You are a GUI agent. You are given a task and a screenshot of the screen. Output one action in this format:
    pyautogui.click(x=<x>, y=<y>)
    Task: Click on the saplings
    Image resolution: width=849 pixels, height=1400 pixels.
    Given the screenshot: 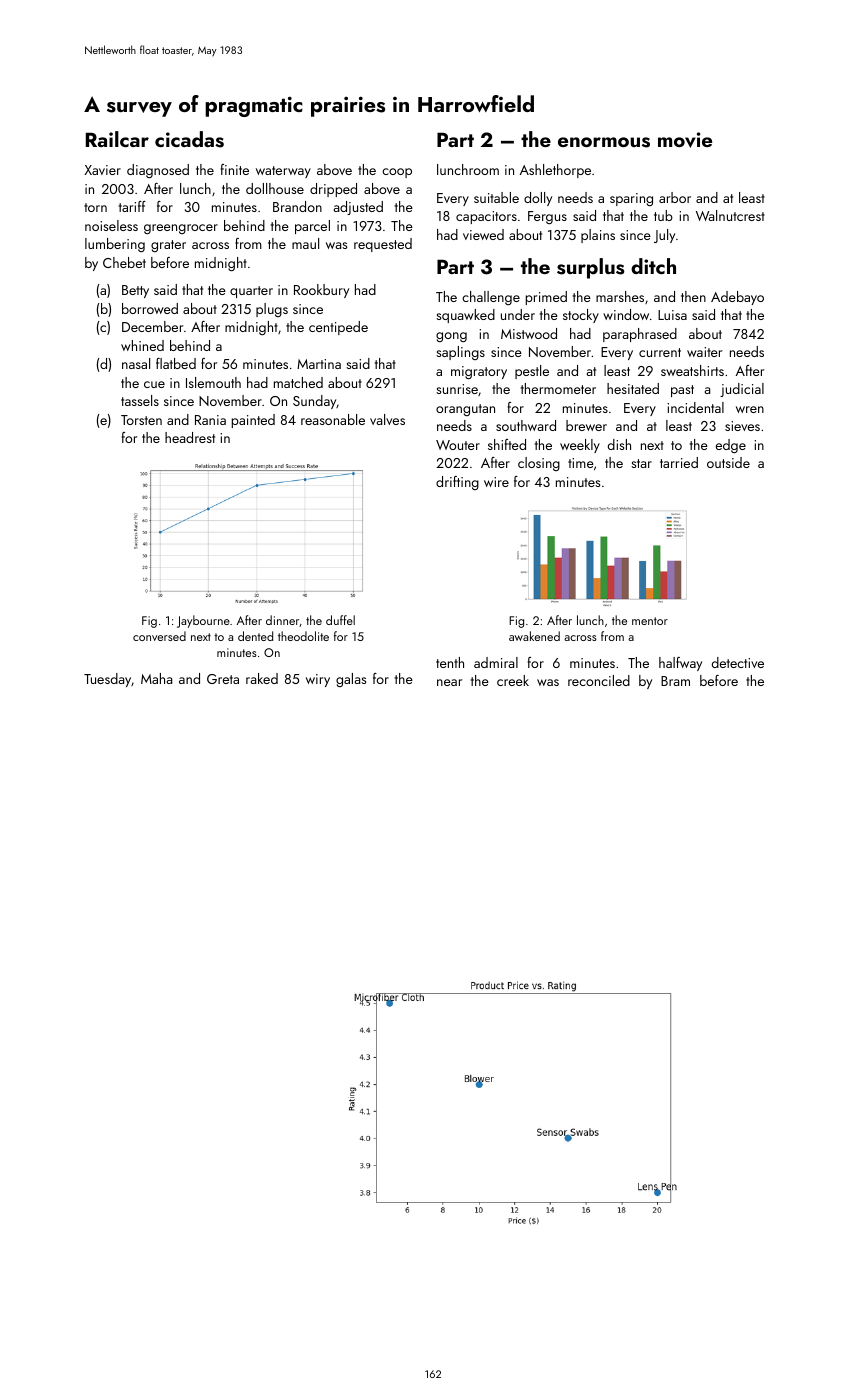 What is the action you would take?
    pyautogui.click(x=460, y=353)
